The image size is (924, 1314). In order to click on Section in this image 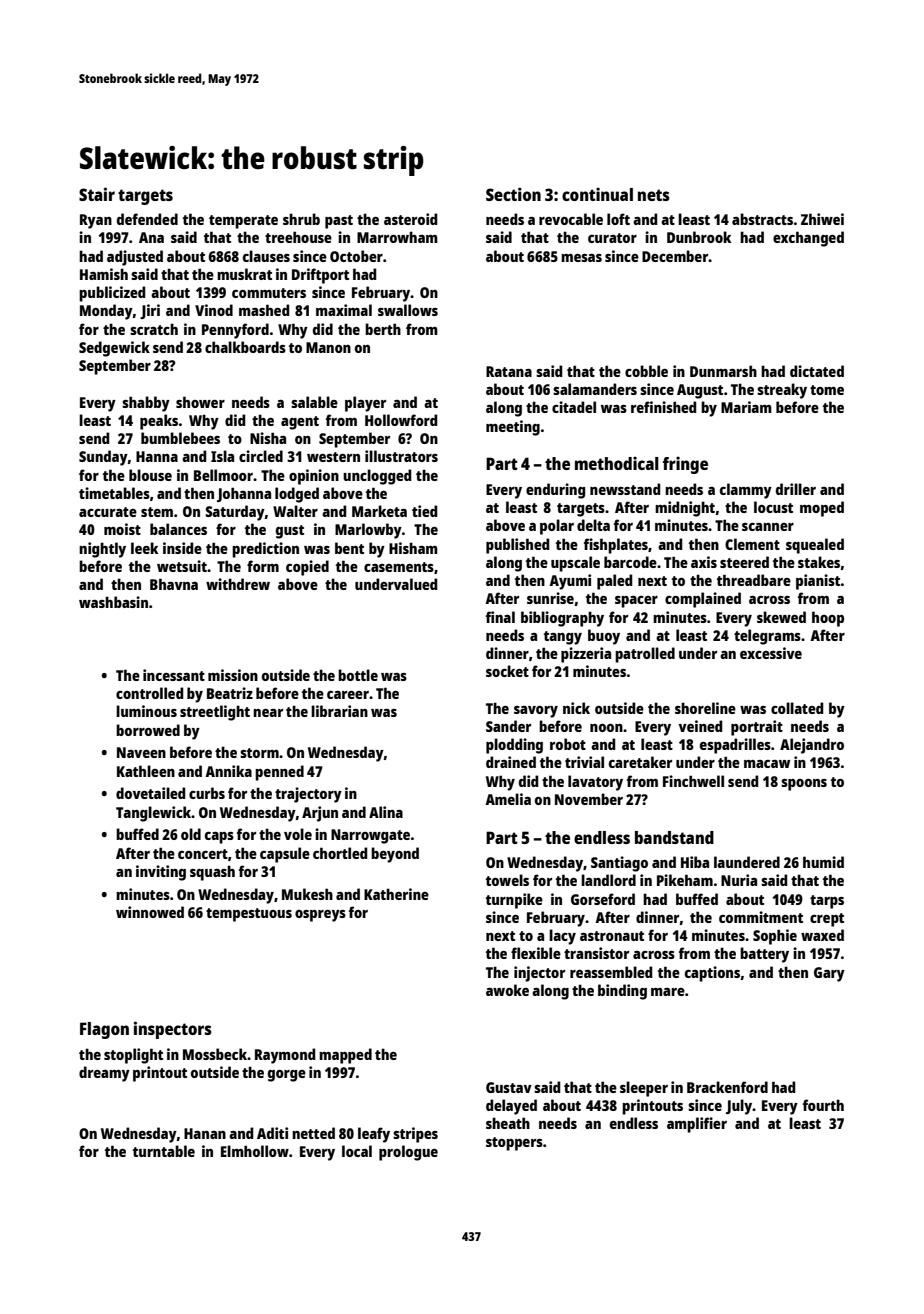, I will do `click(513, 194)`.
